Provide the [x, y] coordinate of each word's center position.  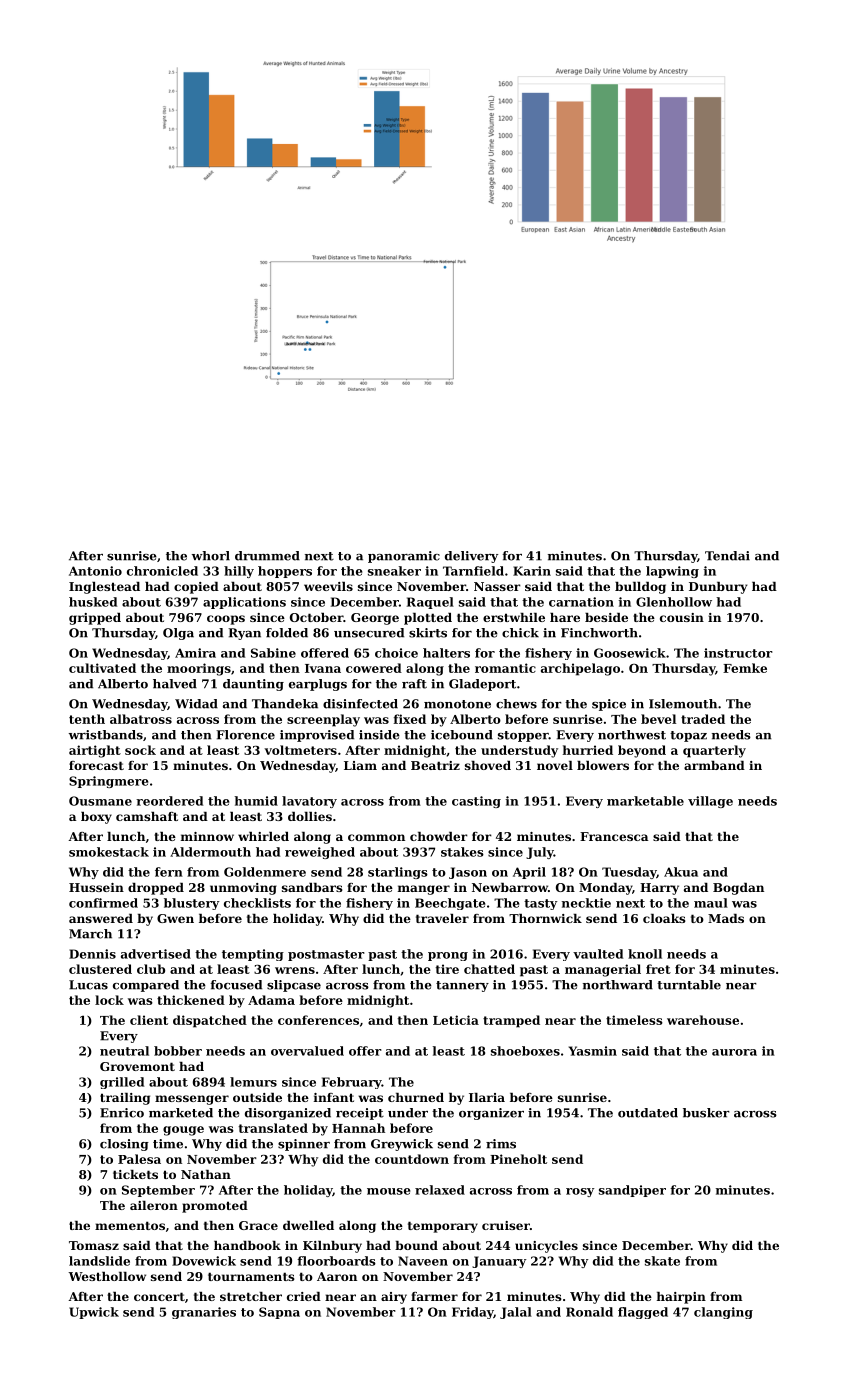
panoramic [404, 557]
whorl [211, 556]
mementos [130, 1225]
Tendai [727, 556]
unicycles [546, 1247]
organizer [491, 1114]
